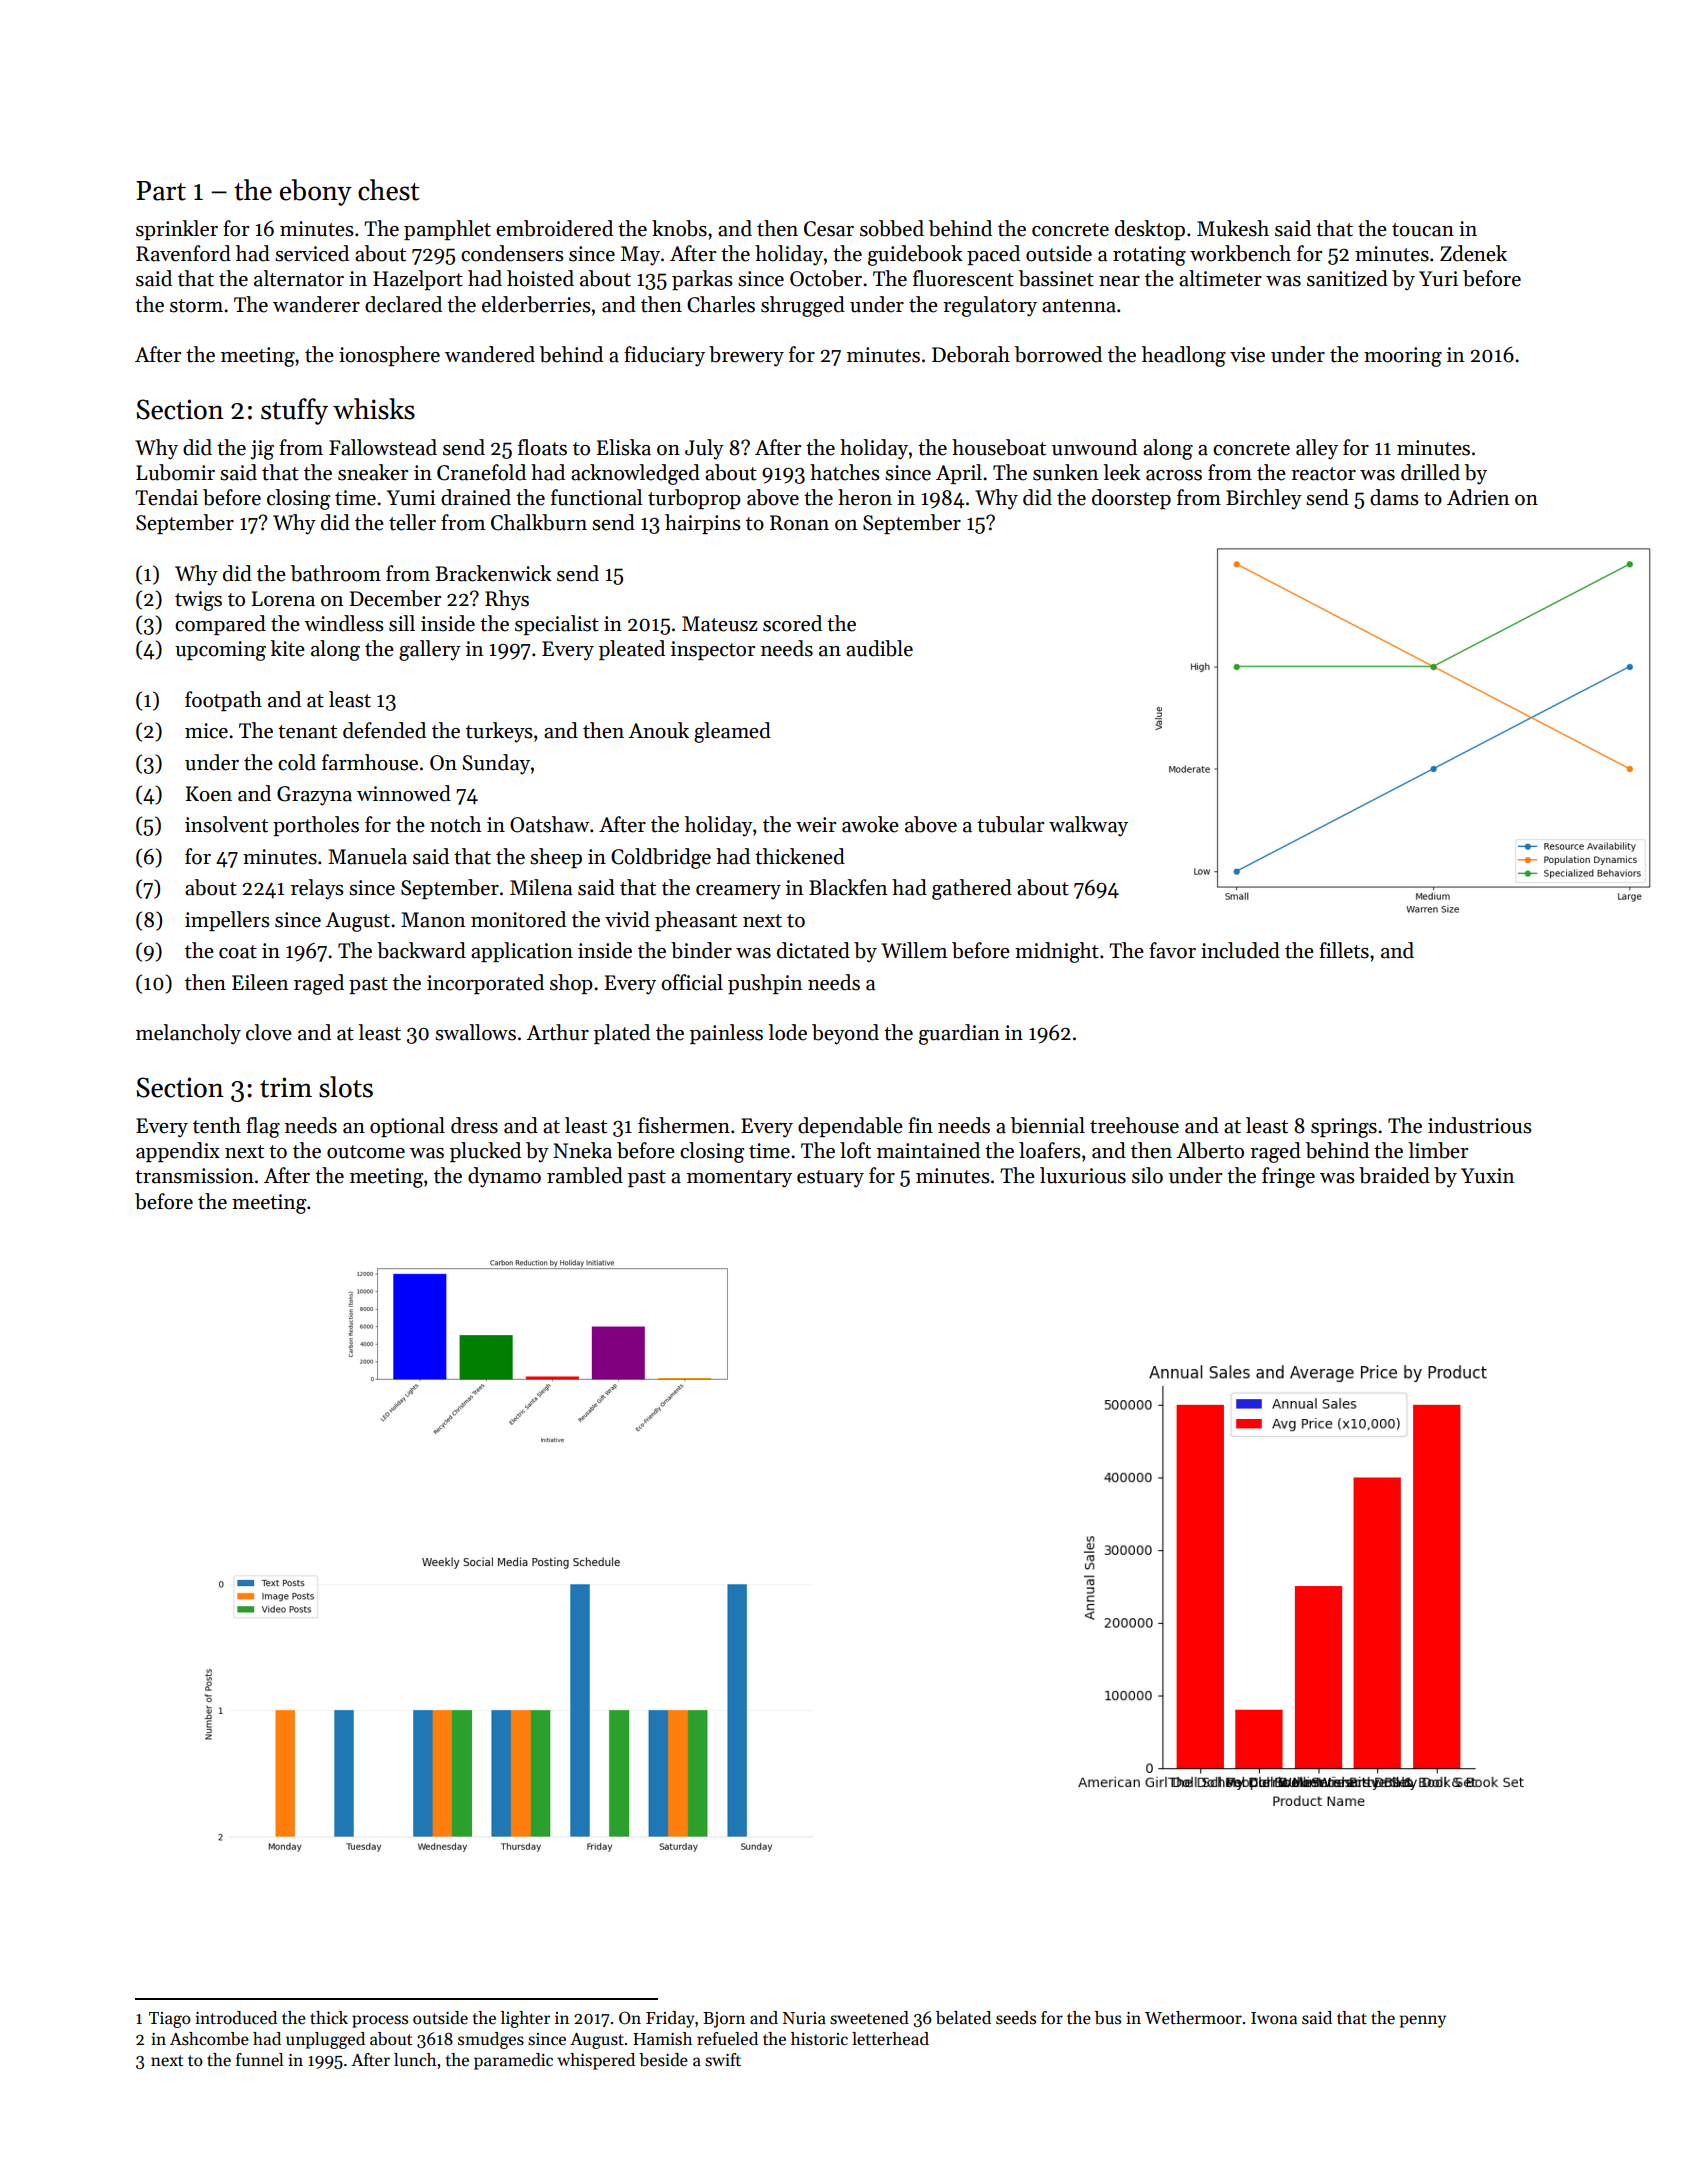 This screenshot has height=2178, width=1683. I want to click on Cesar, so click(829, 229).
